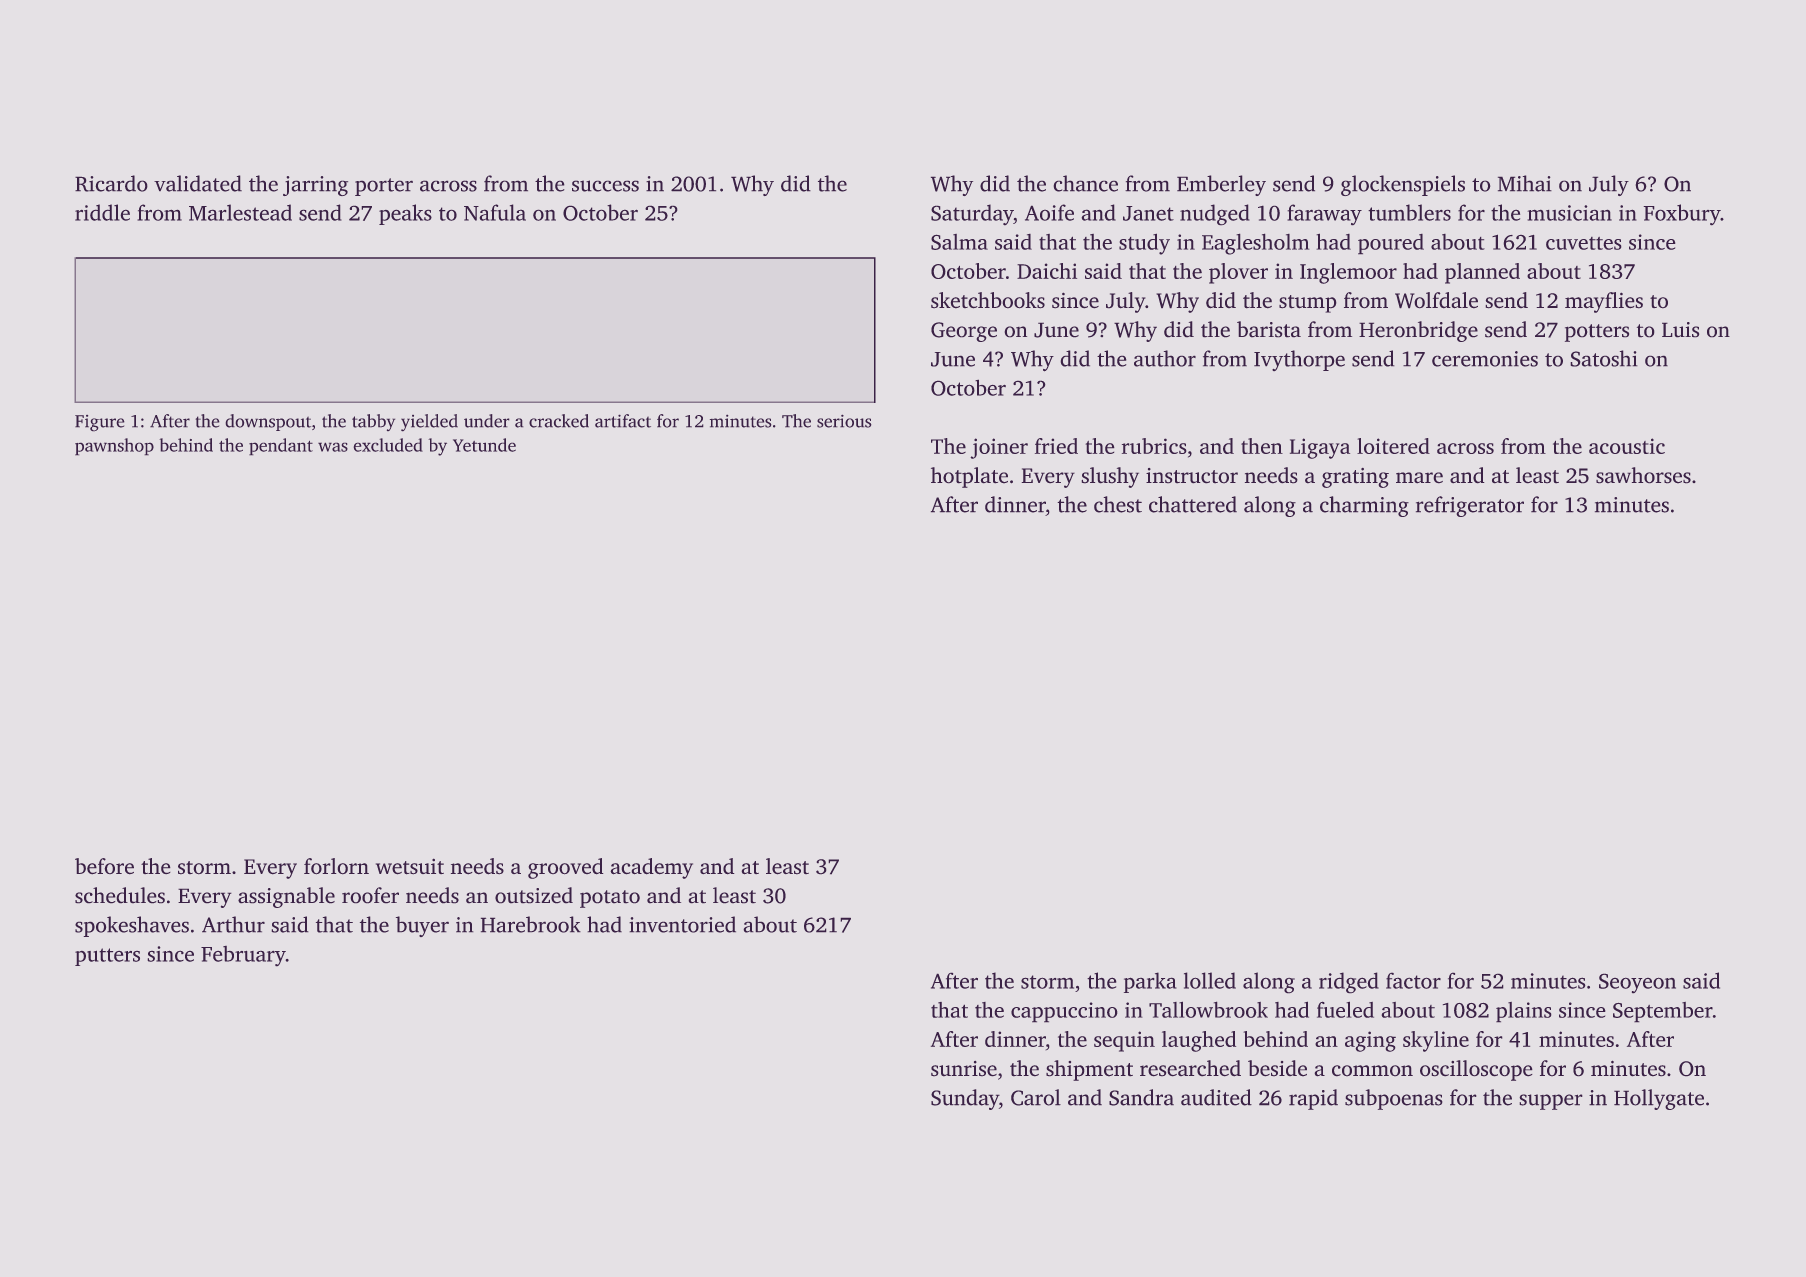  I want to click on Sunday, so click(965, 1099).
